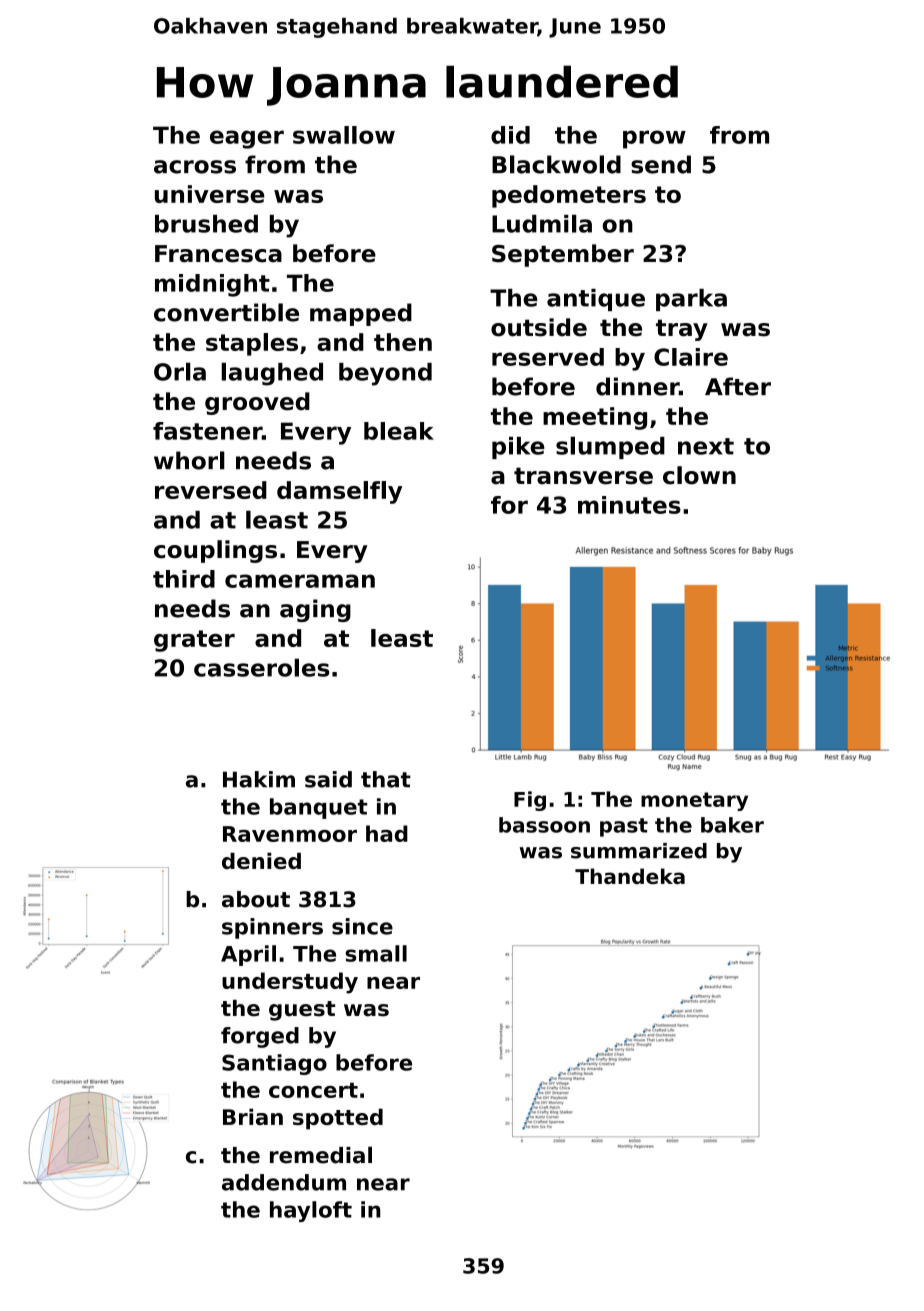 The height and width of the screenshot is (1311, 924). Describe the element at coordinates (542, 223) in the screenshot. I see `Ludmila` at that location.
